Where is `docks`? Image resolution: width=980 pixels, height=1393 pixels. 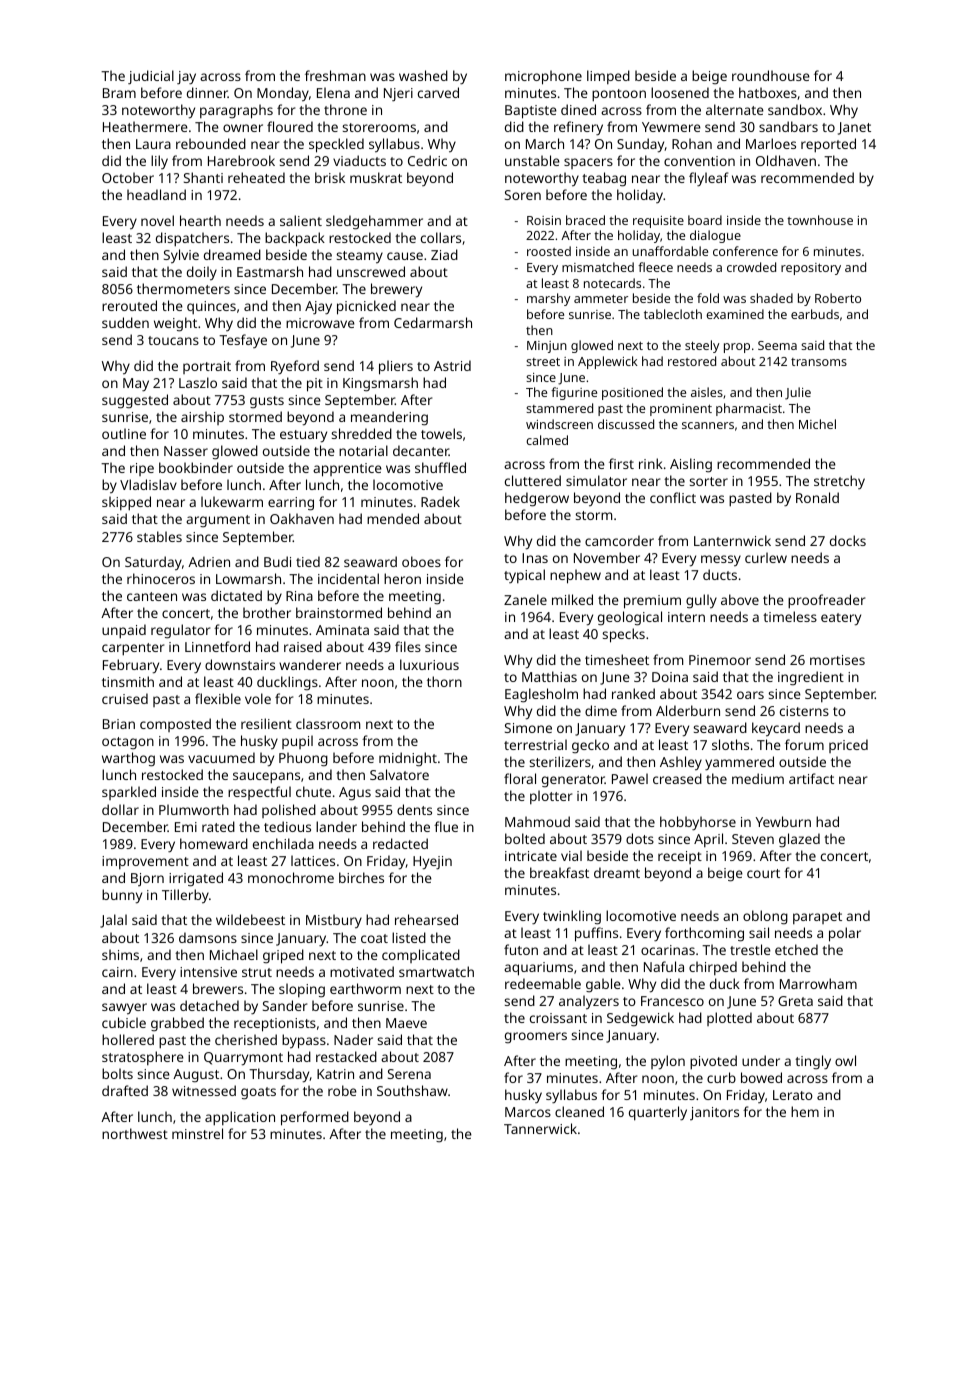
docks is located at coordinates (848, 540).
